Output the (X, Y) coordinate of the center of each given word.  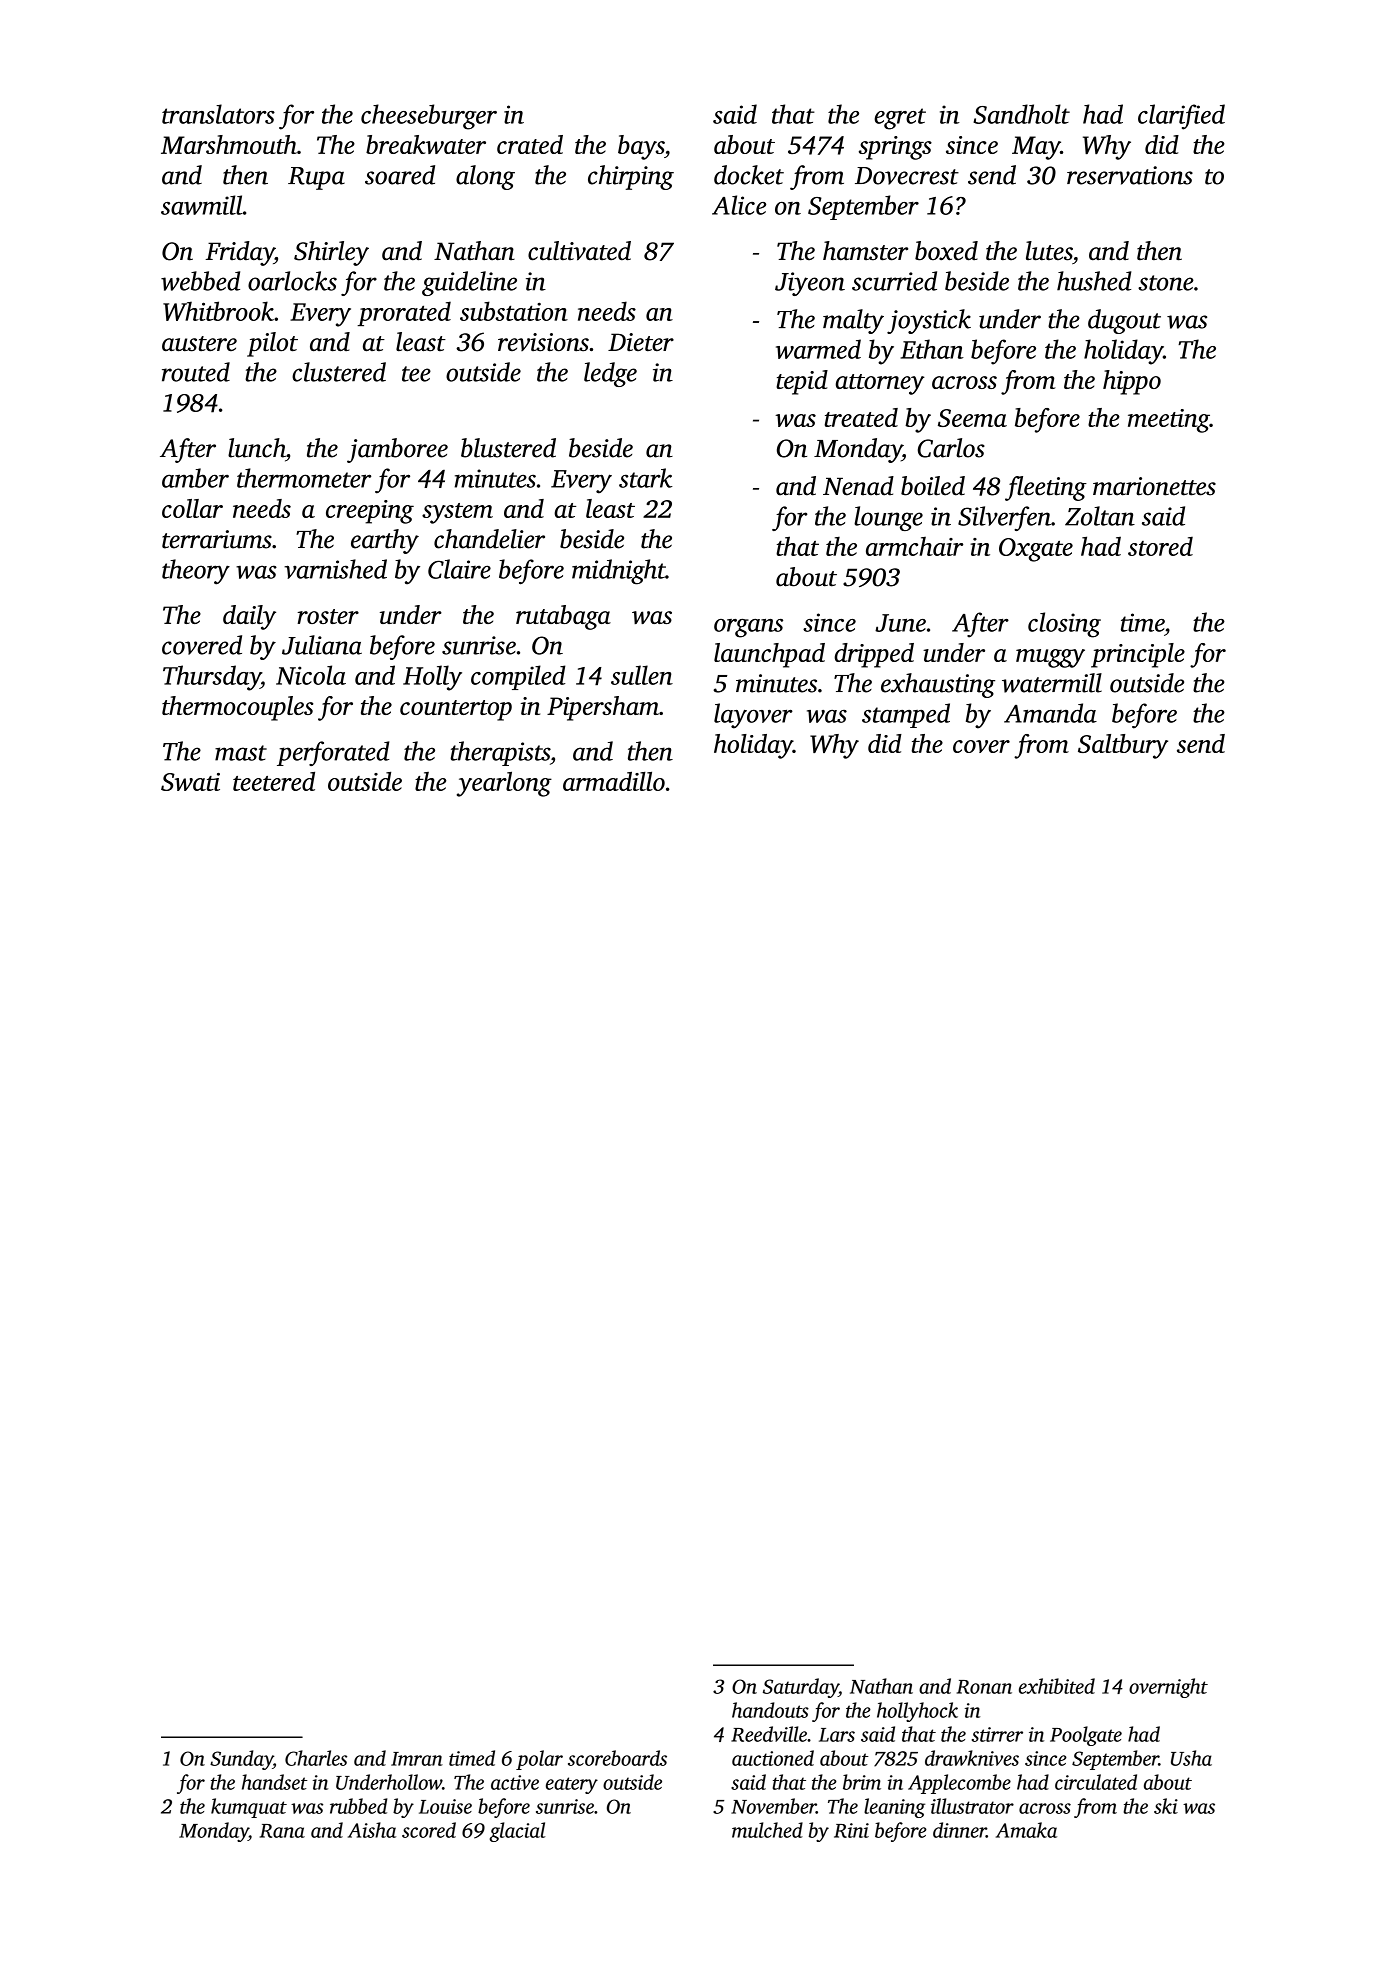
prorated (404, 313)
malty (853, 321)
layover (753, 716)
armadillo (614, 781)
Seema (972, 418)
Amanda (1050, 713)
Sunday (241, 1760)
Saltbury (1123, 746)
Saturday (801, 1688)
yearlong (504, 784)
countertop (456, 710)
